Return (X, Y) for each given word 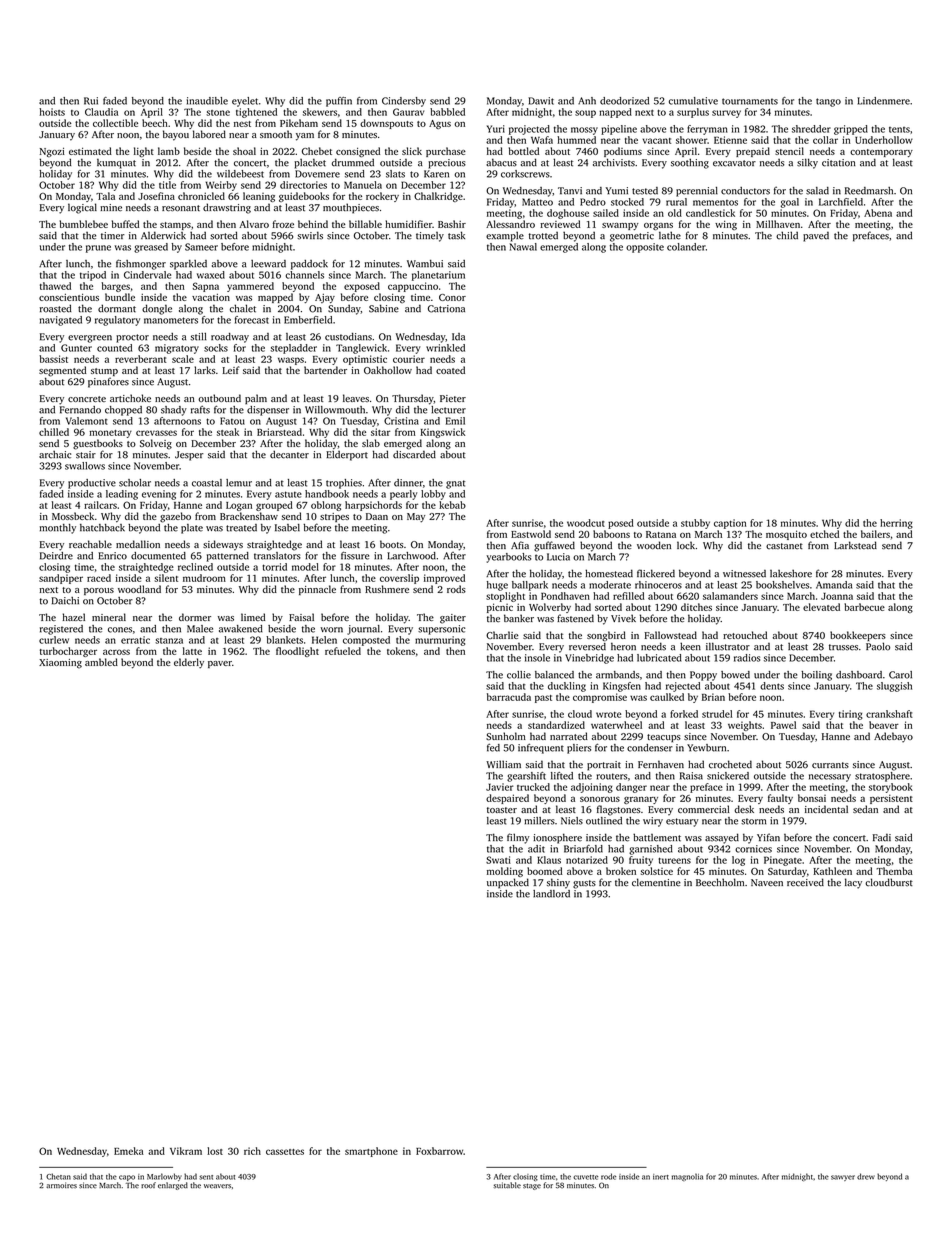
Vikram (186, 1151)
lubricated (659, 658)
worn (331, 630)
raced (99, 578)
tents (899, 130)
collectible (115, 123)
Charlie (502, 635)
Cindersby (404, 102)
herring (896, 524)
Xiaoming (60, 664)
